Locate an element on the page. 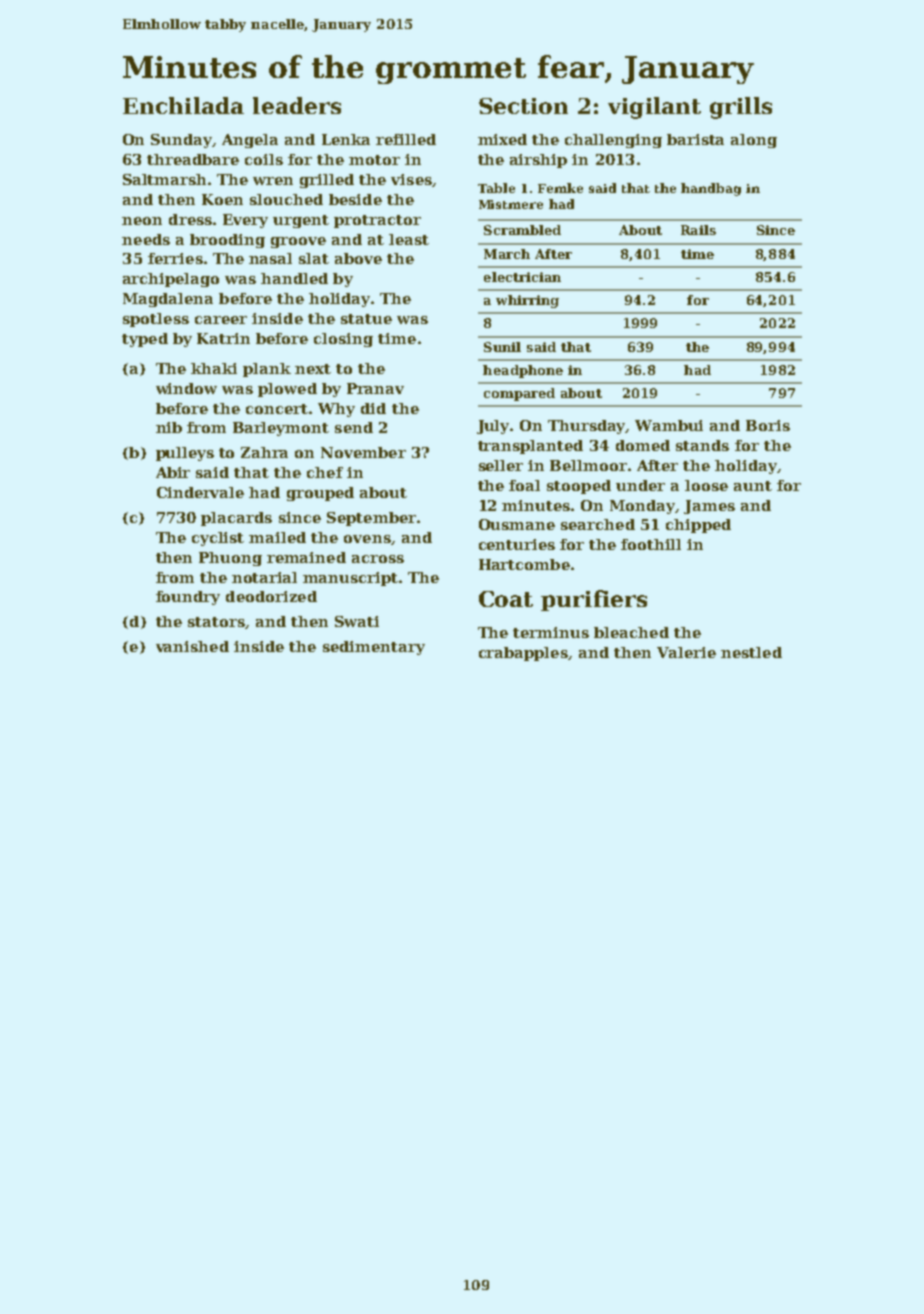 Image resolution: width=924 pixels, height=1314 pixels. whirring is located at coordinates (527, 301).
